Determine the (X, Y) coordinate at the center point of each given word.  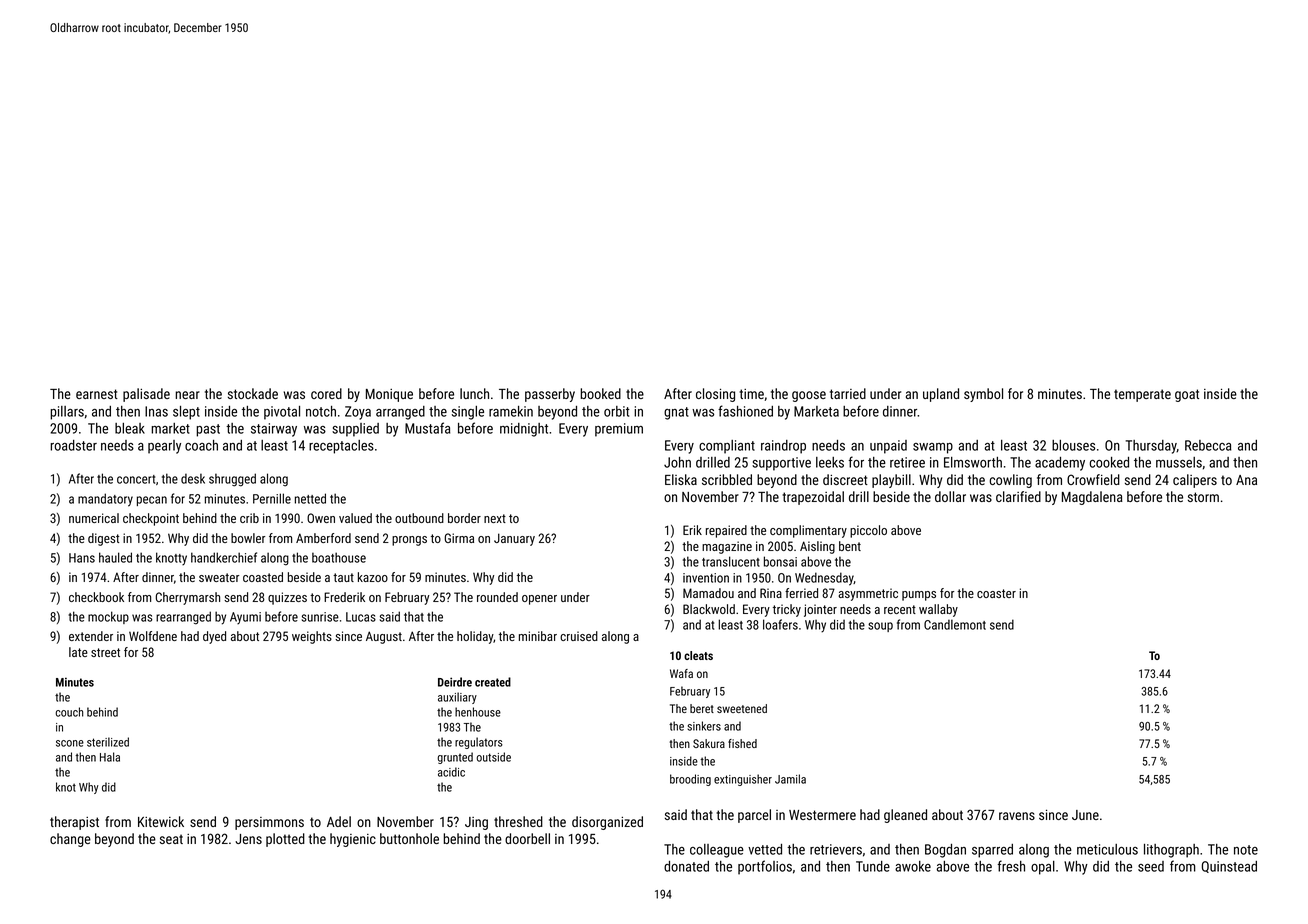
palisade (146, 395)
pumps (919, 596)
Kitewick (161, 821)
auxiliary (457, 698)
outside (493, 757)
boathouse (339, 557)
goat (1187, 395)
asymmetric (868, 594)
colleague (717, 851)
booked (600, 393)
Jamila (790, 779)
